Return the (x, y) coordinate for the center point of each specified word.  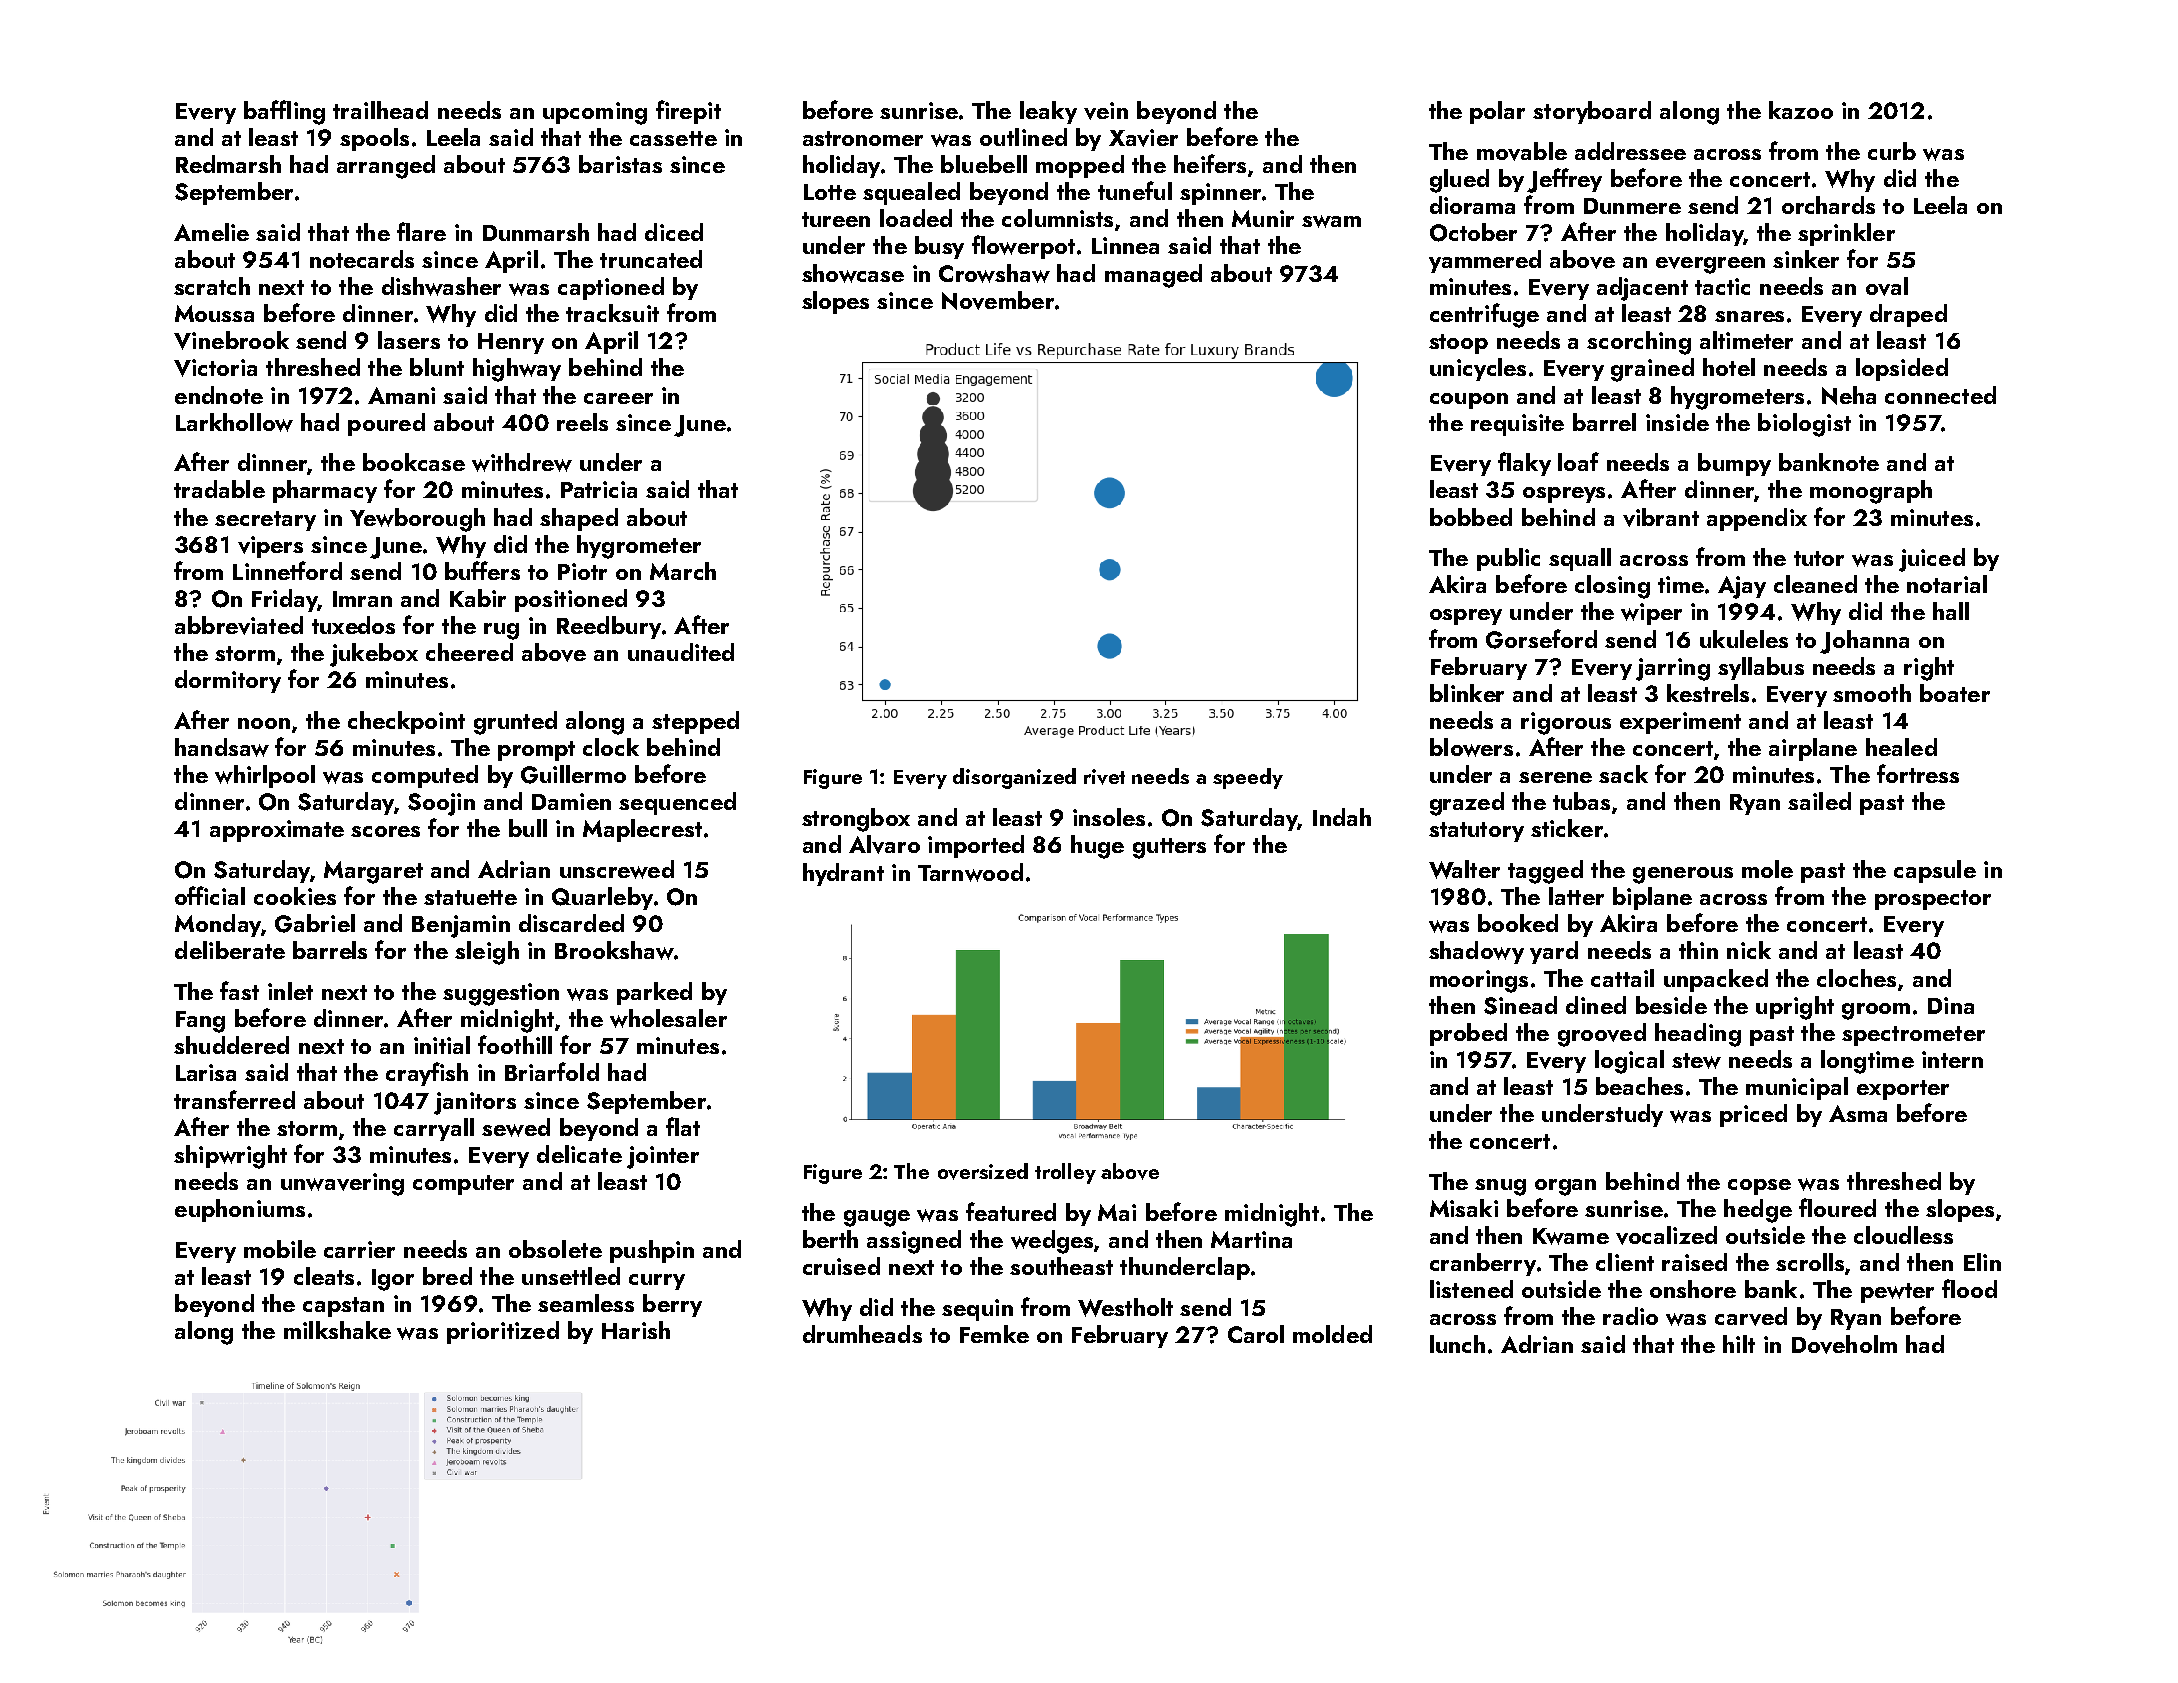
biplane (1652, 898)
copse (1759, 1187)
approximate (277, 831)
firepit (688, 112)
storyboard (1592, 112)
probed (1468, 1034)
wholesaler (668, 1018)
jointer (663, 1157)
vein (1106, 111)
